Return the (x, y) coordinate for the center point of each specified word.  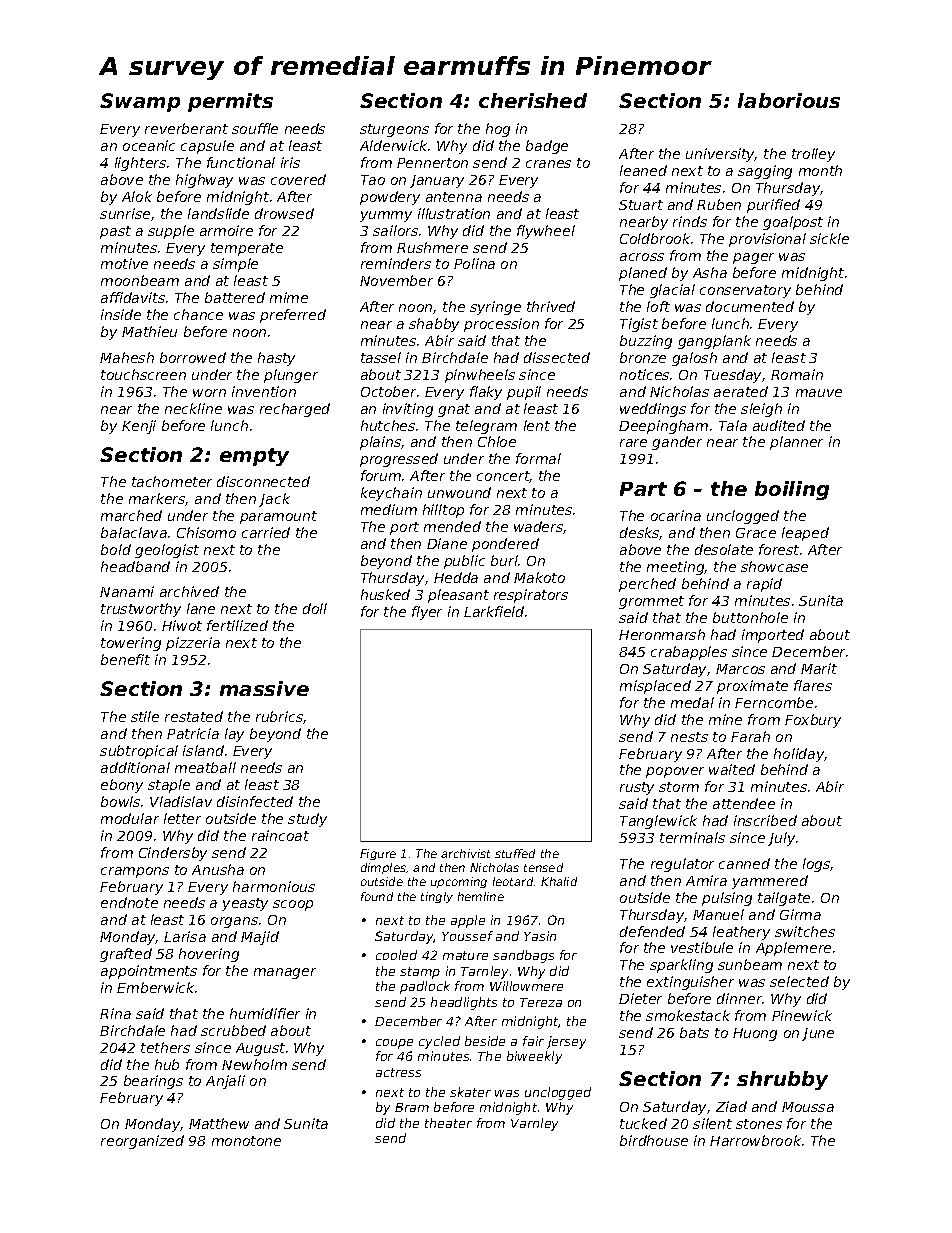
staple (169, 786)
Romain (797, 374)
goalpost (793, 223)
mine (725, 719)
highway (204, 181)
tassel (381, 357)
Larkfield (494, 611)
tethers (165, 1047)
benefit (125, 659)
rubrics (279, 716)
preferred (293, 316)
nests (689, 737)
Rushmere (432, 247)
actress (398, 1072)
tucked (643, 1123)
